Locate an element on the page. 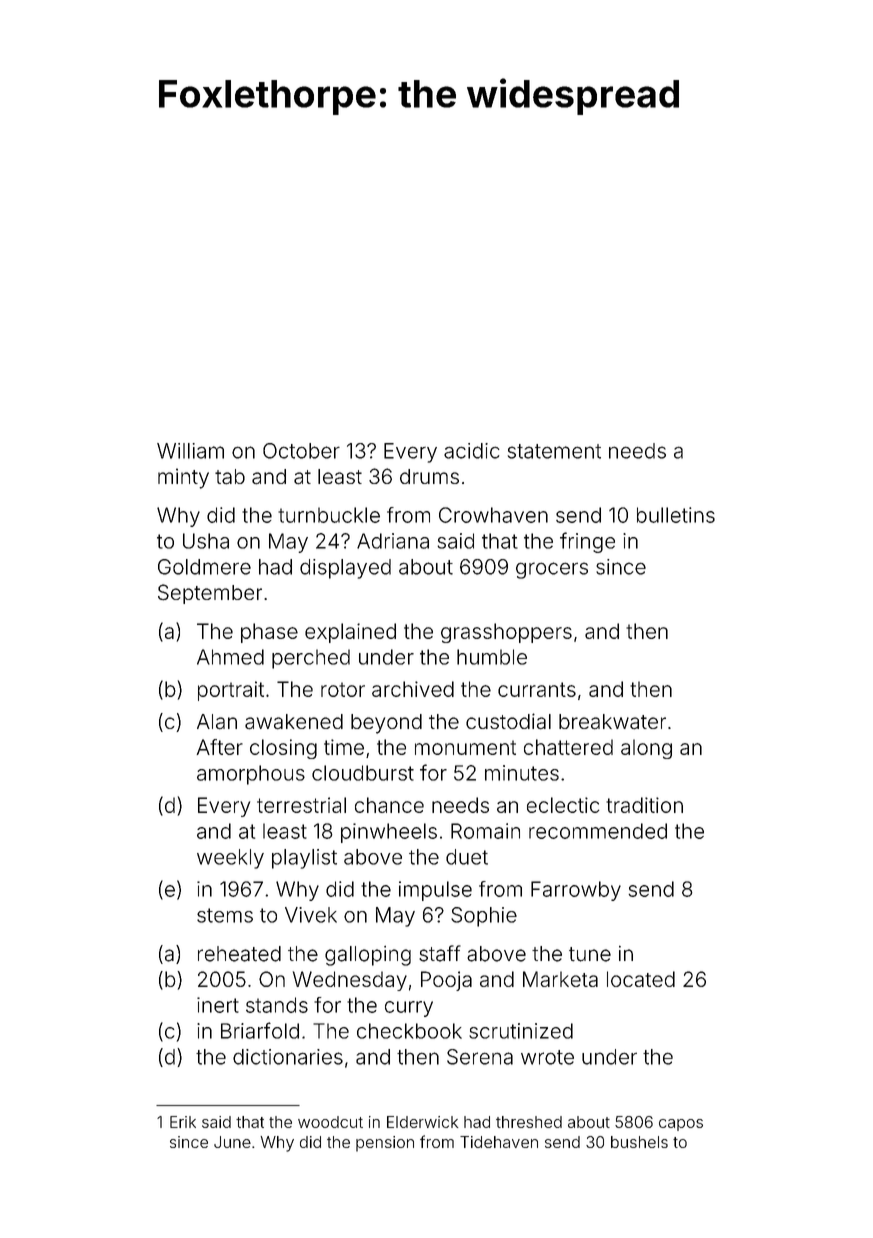 The width and height of the document is (873, 1238). along is located at coordinates (646, 749).
